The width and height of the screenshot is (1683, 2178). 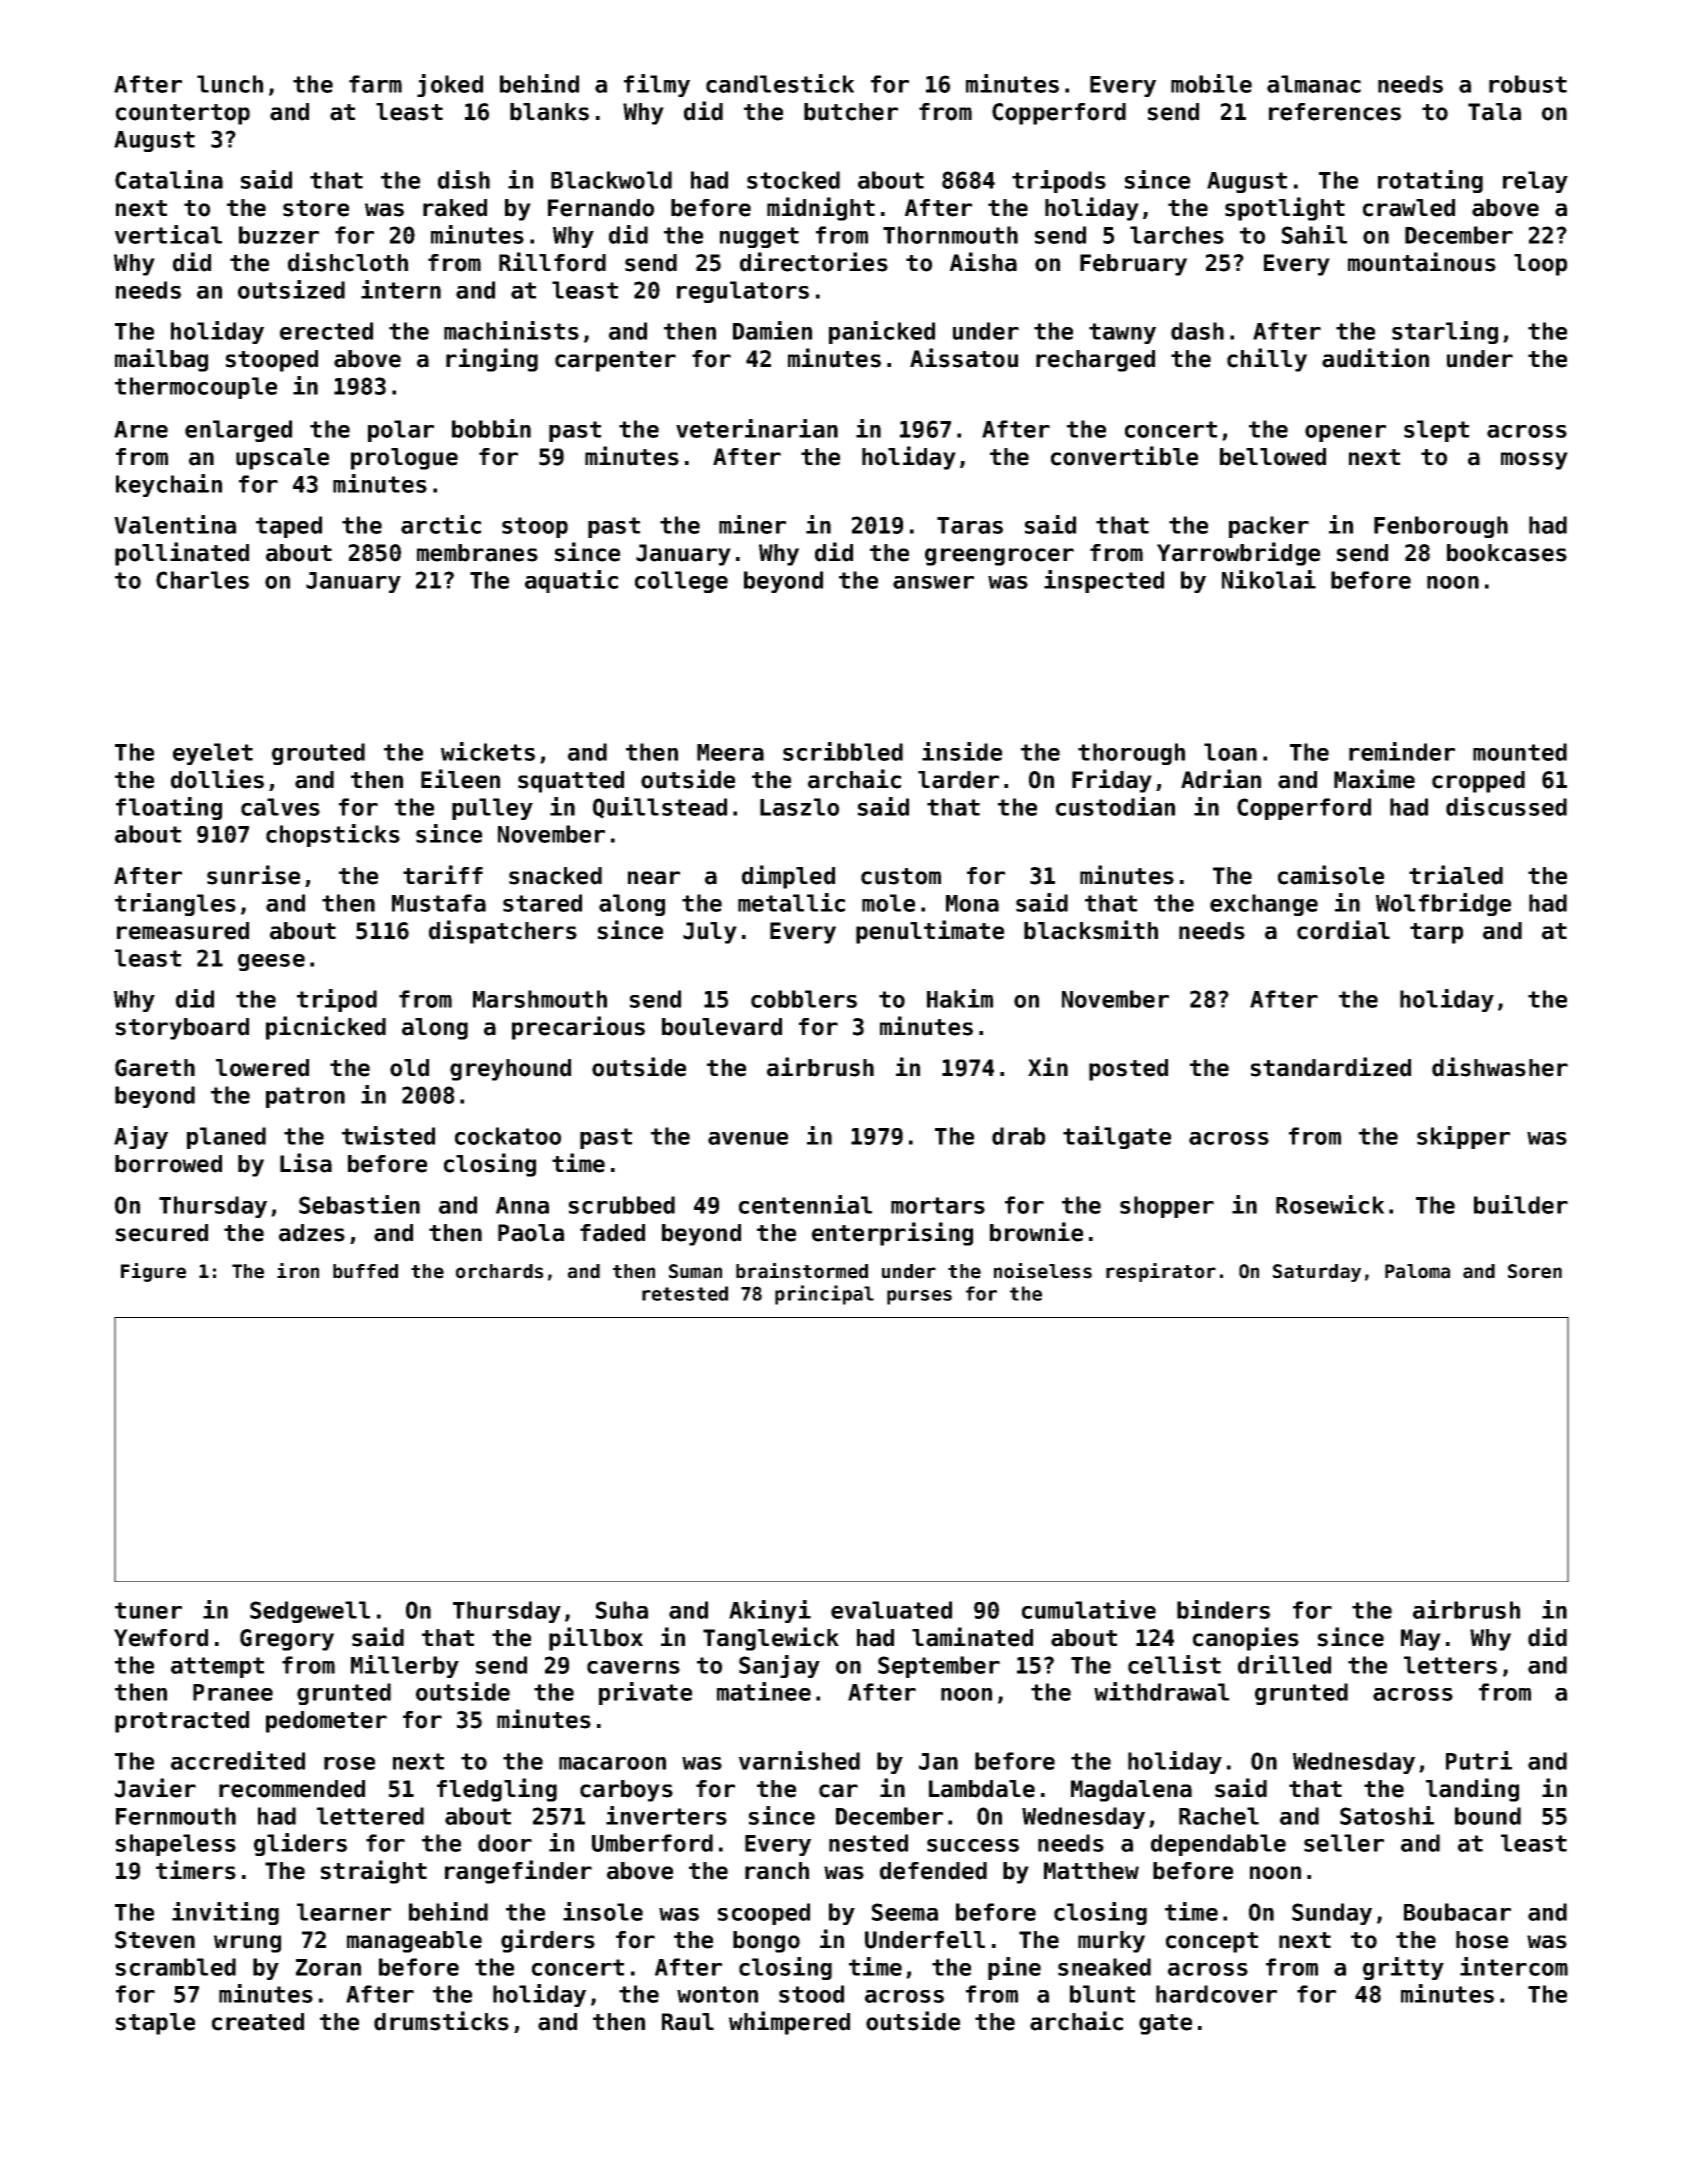 What do you see at coordinates (780, 83) in the screenshot?
I see `candlestick` at bounding box center [780, 83].
